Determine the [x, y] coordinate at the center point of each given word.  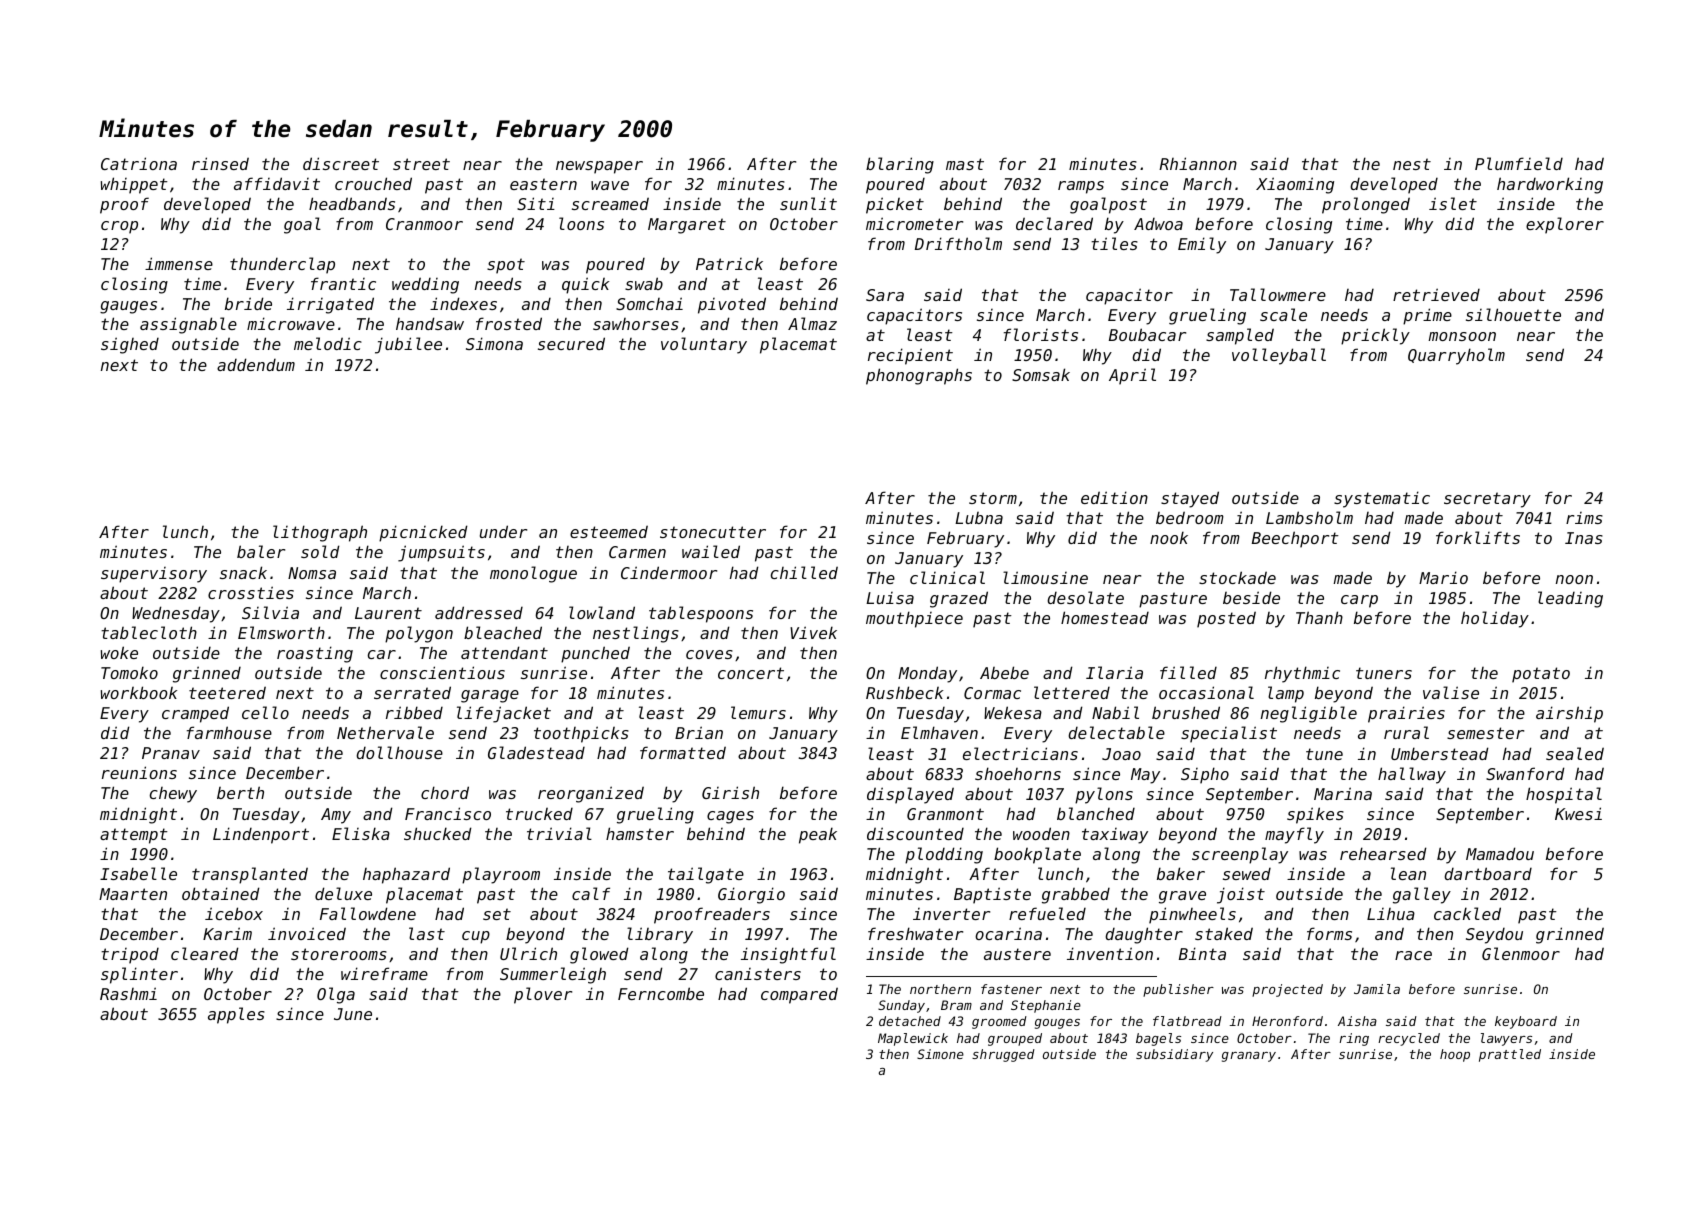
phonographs [919, 376]
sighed [130, 345]
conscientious [442, 672]
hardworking [1550, 185]
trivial [559, 833]
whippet [134, 185]
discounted [915, 833]
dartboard [1488, 873]
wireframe [384, 973]
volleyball [1279, 356]
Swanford [1525, 773]
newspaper [599, 167]
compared [799, 995]
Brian [699, 732]
